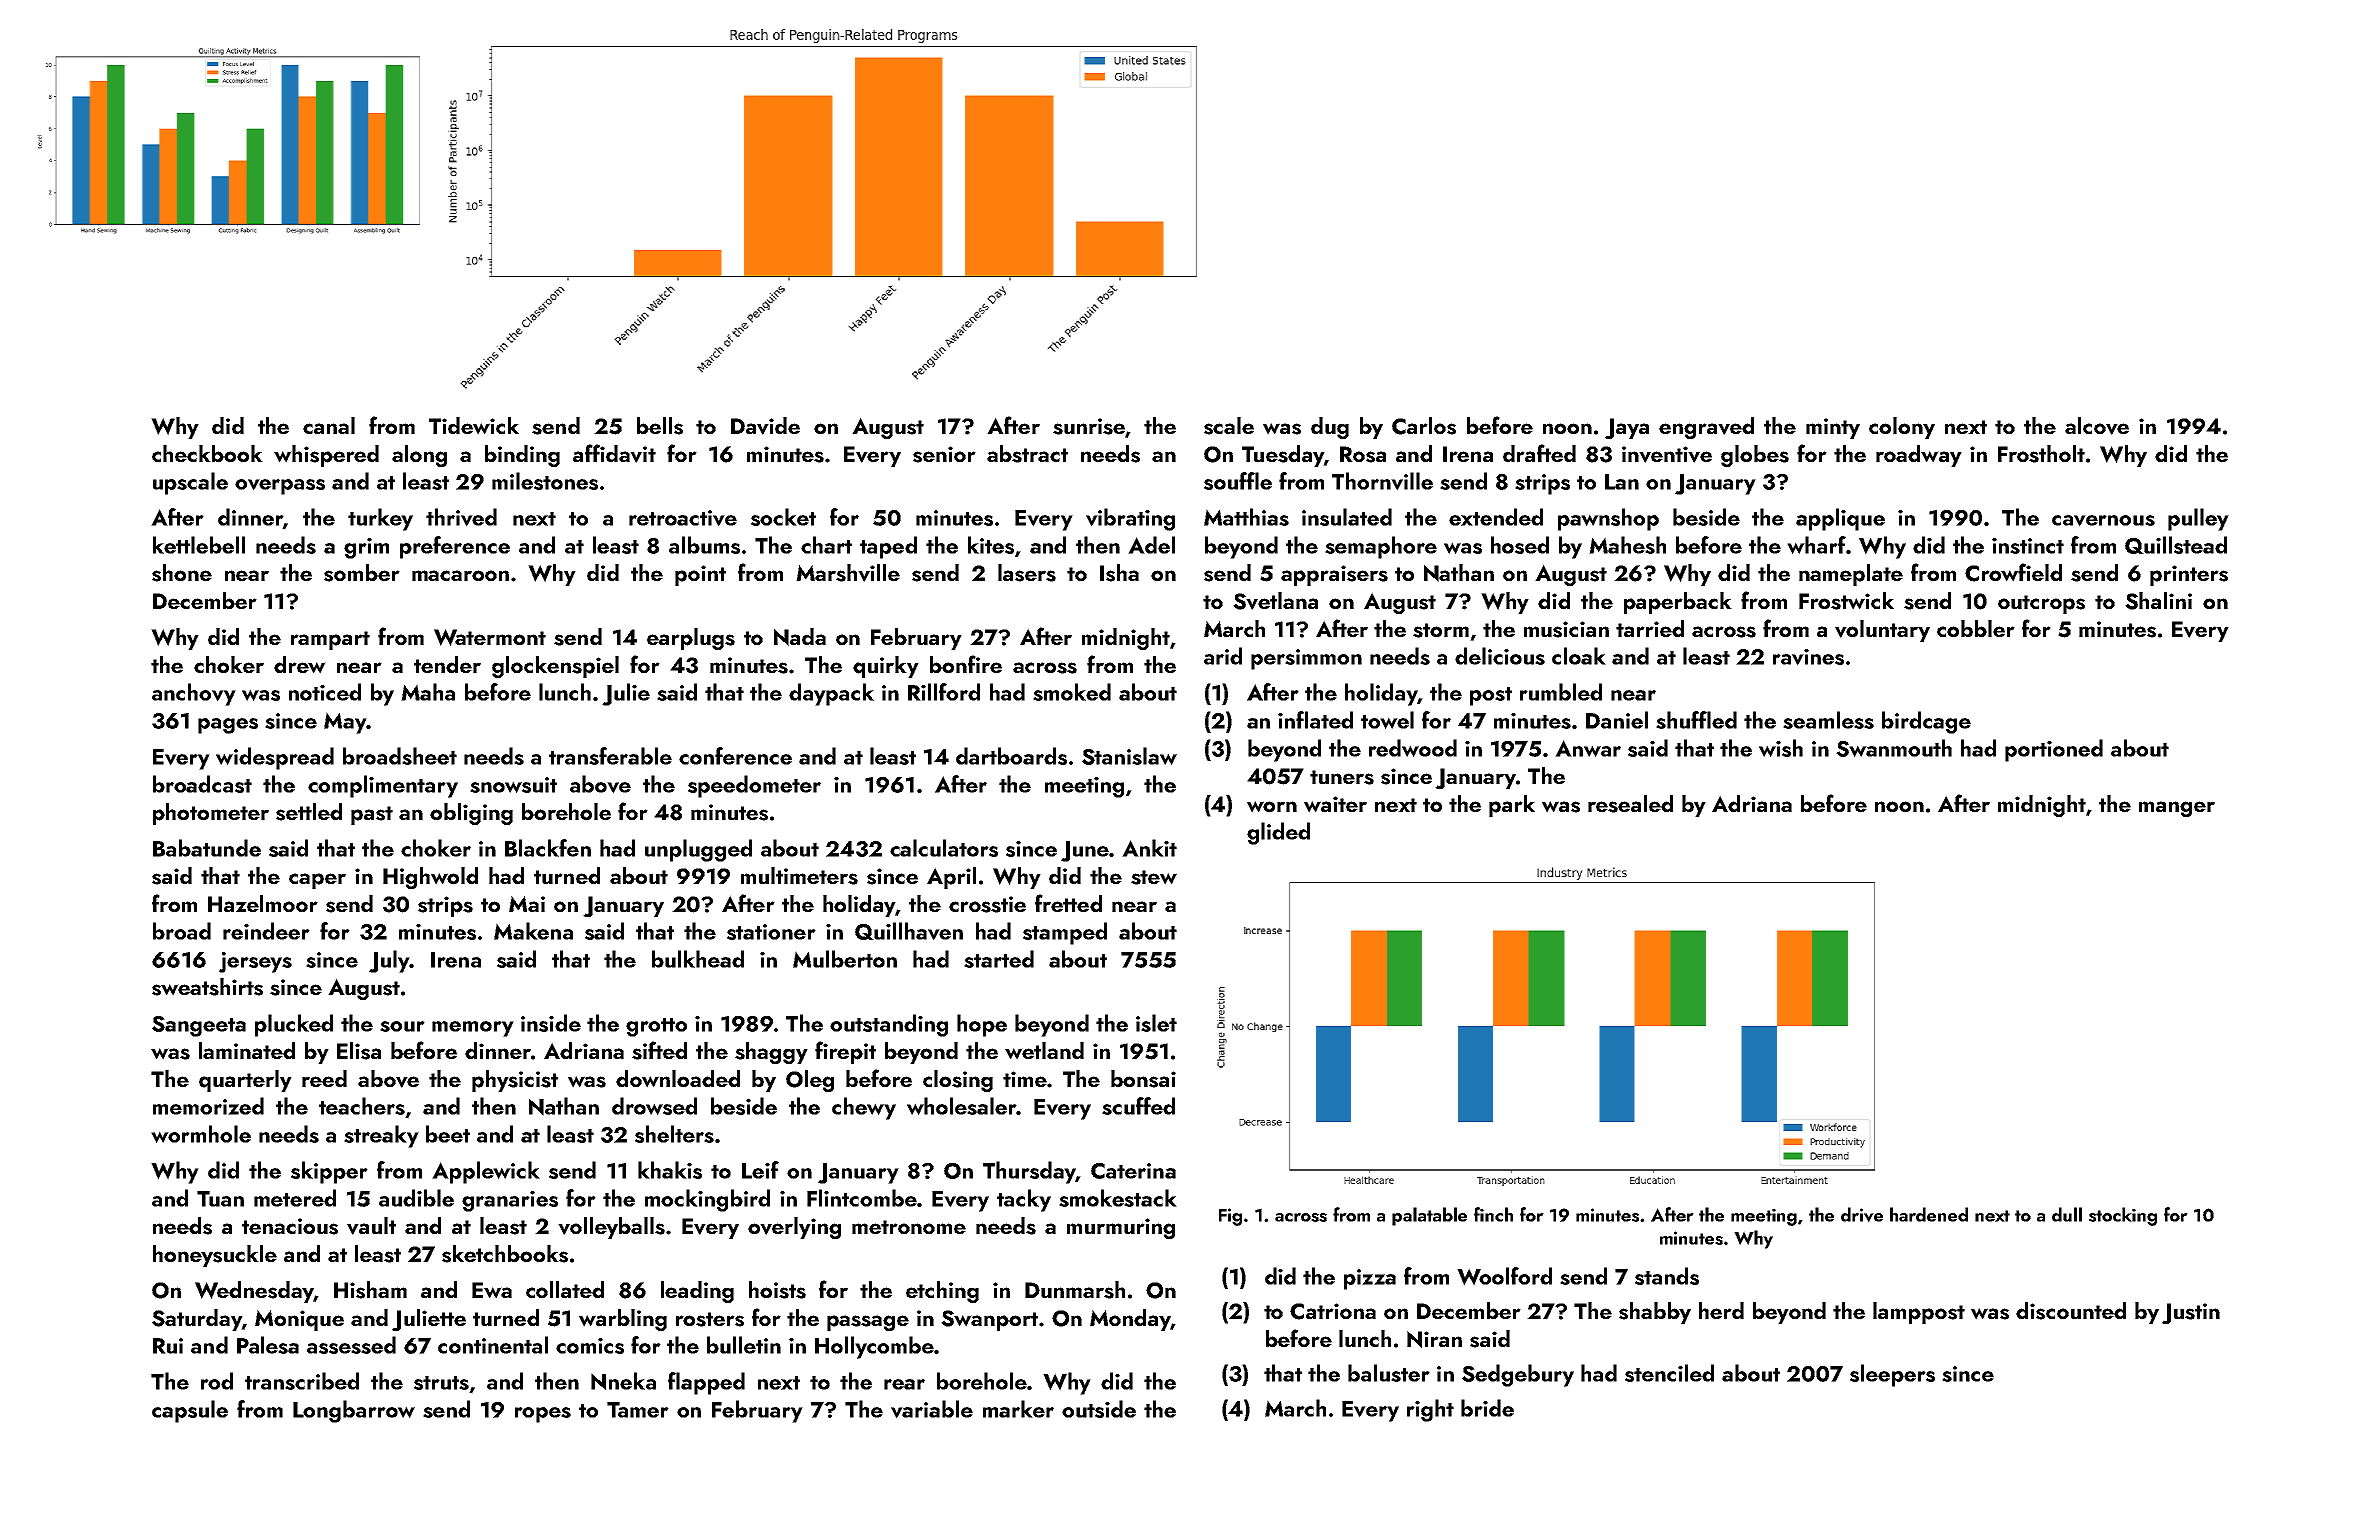 The height and width of the document is (1540, 2380). Describe the element at coordinates (2054, 750) in the document. I see `portioned` at that location.
